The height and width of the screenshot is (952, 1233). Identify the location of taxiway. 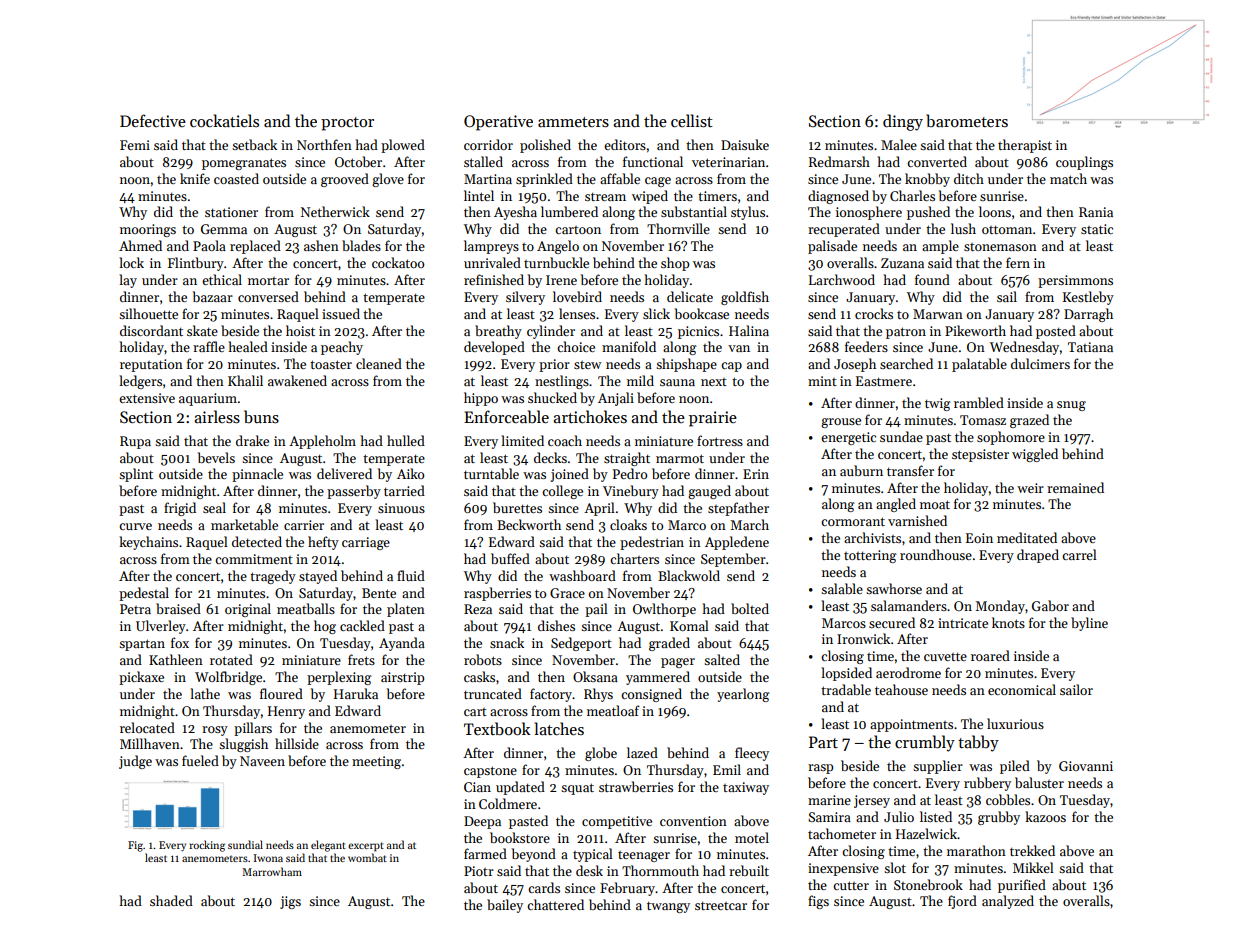
(746, 788).
